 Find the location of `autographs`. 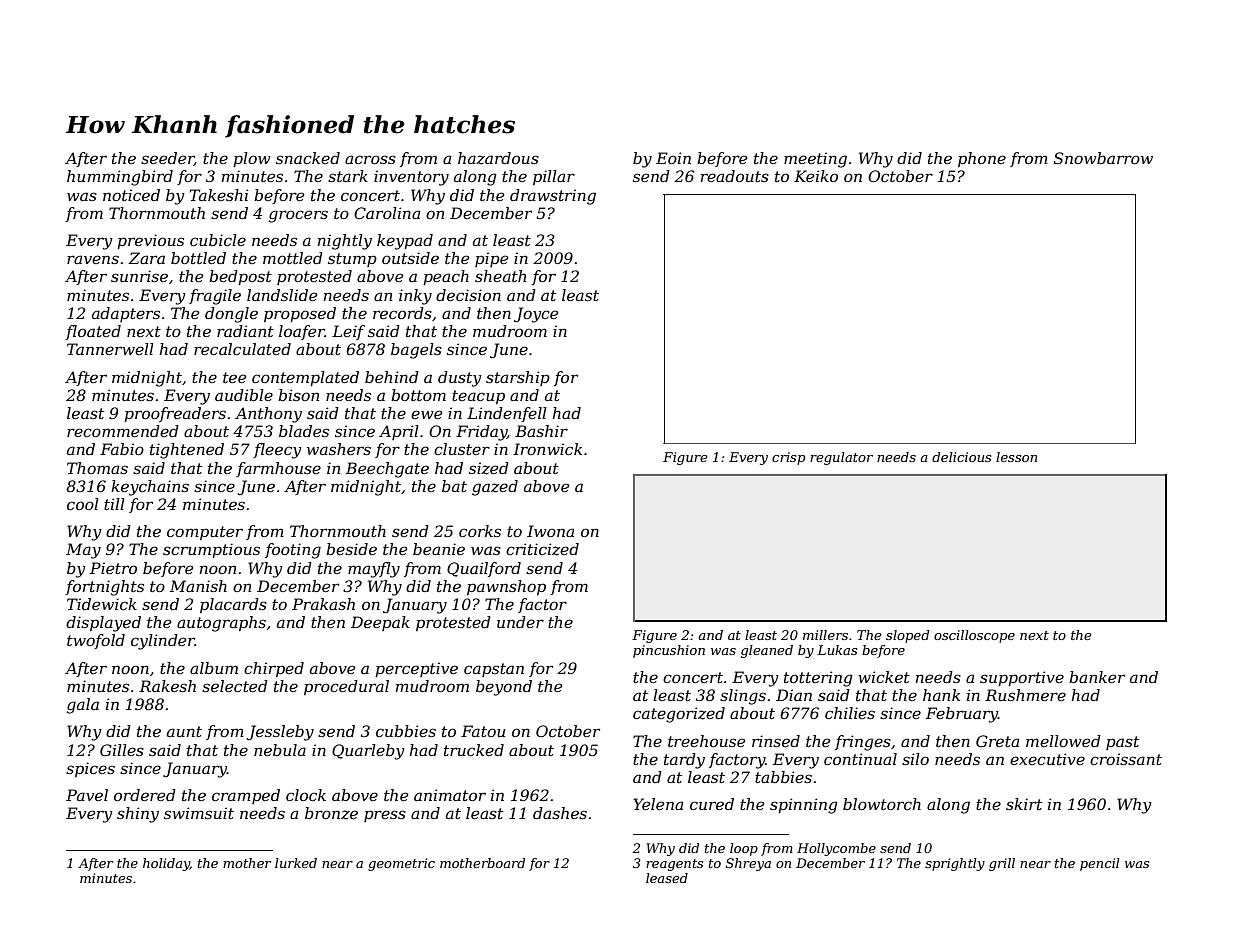

autographs is located at coordinates (221, 624).
